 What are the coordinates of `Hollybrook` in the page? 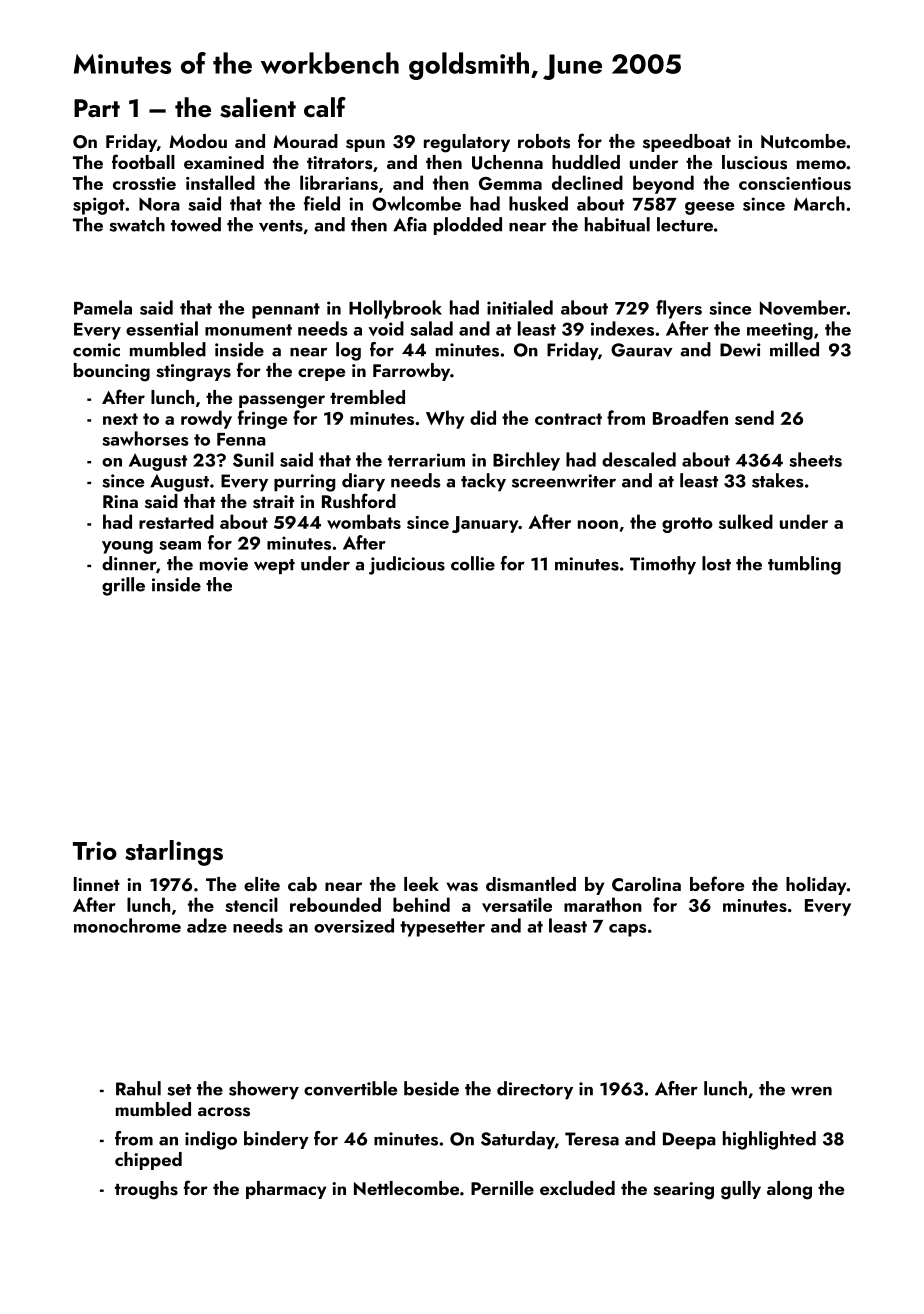 It's located at (395, 309).
